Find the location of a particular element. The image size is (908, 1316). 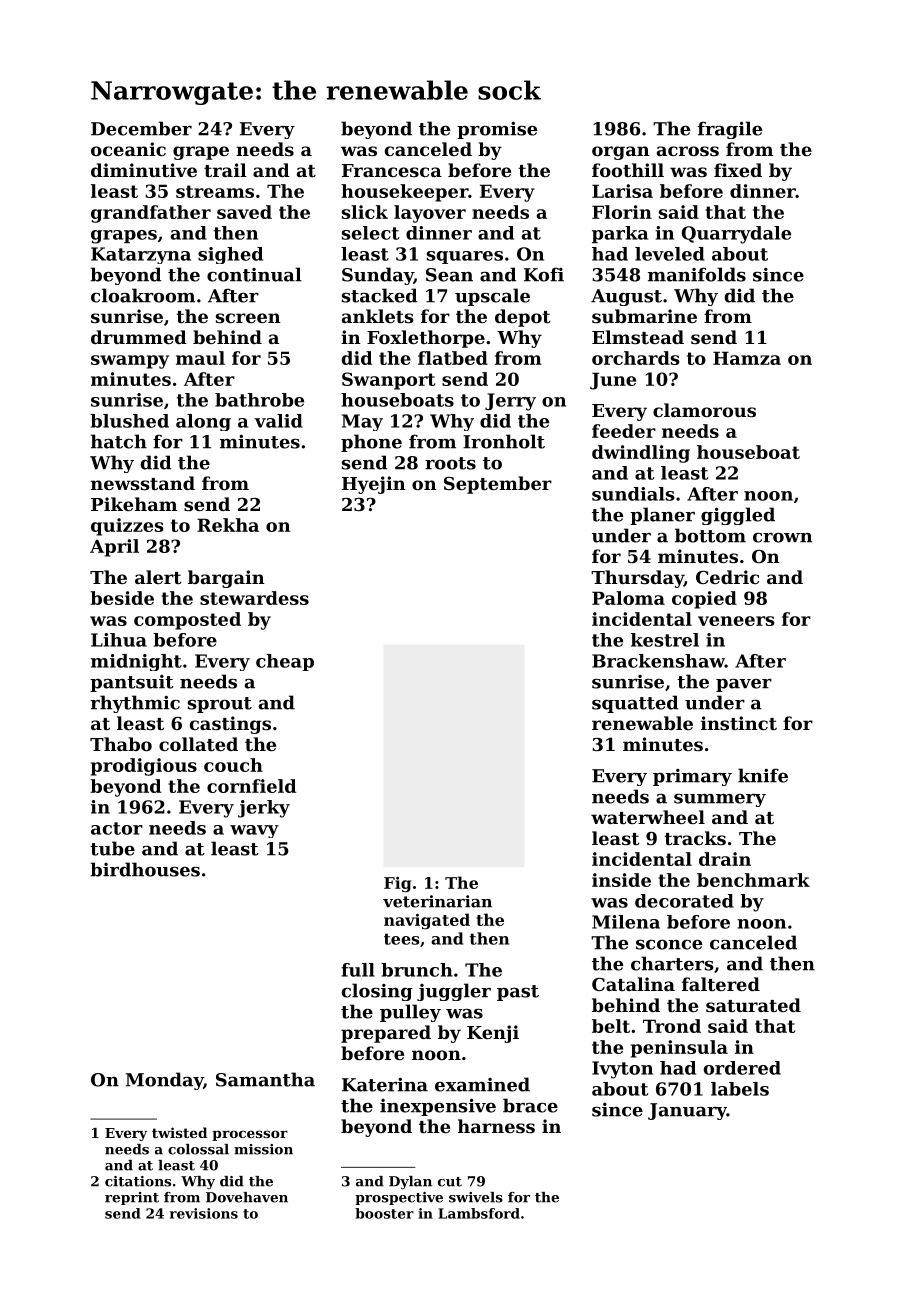

December is located at coordinates (141, 128).
